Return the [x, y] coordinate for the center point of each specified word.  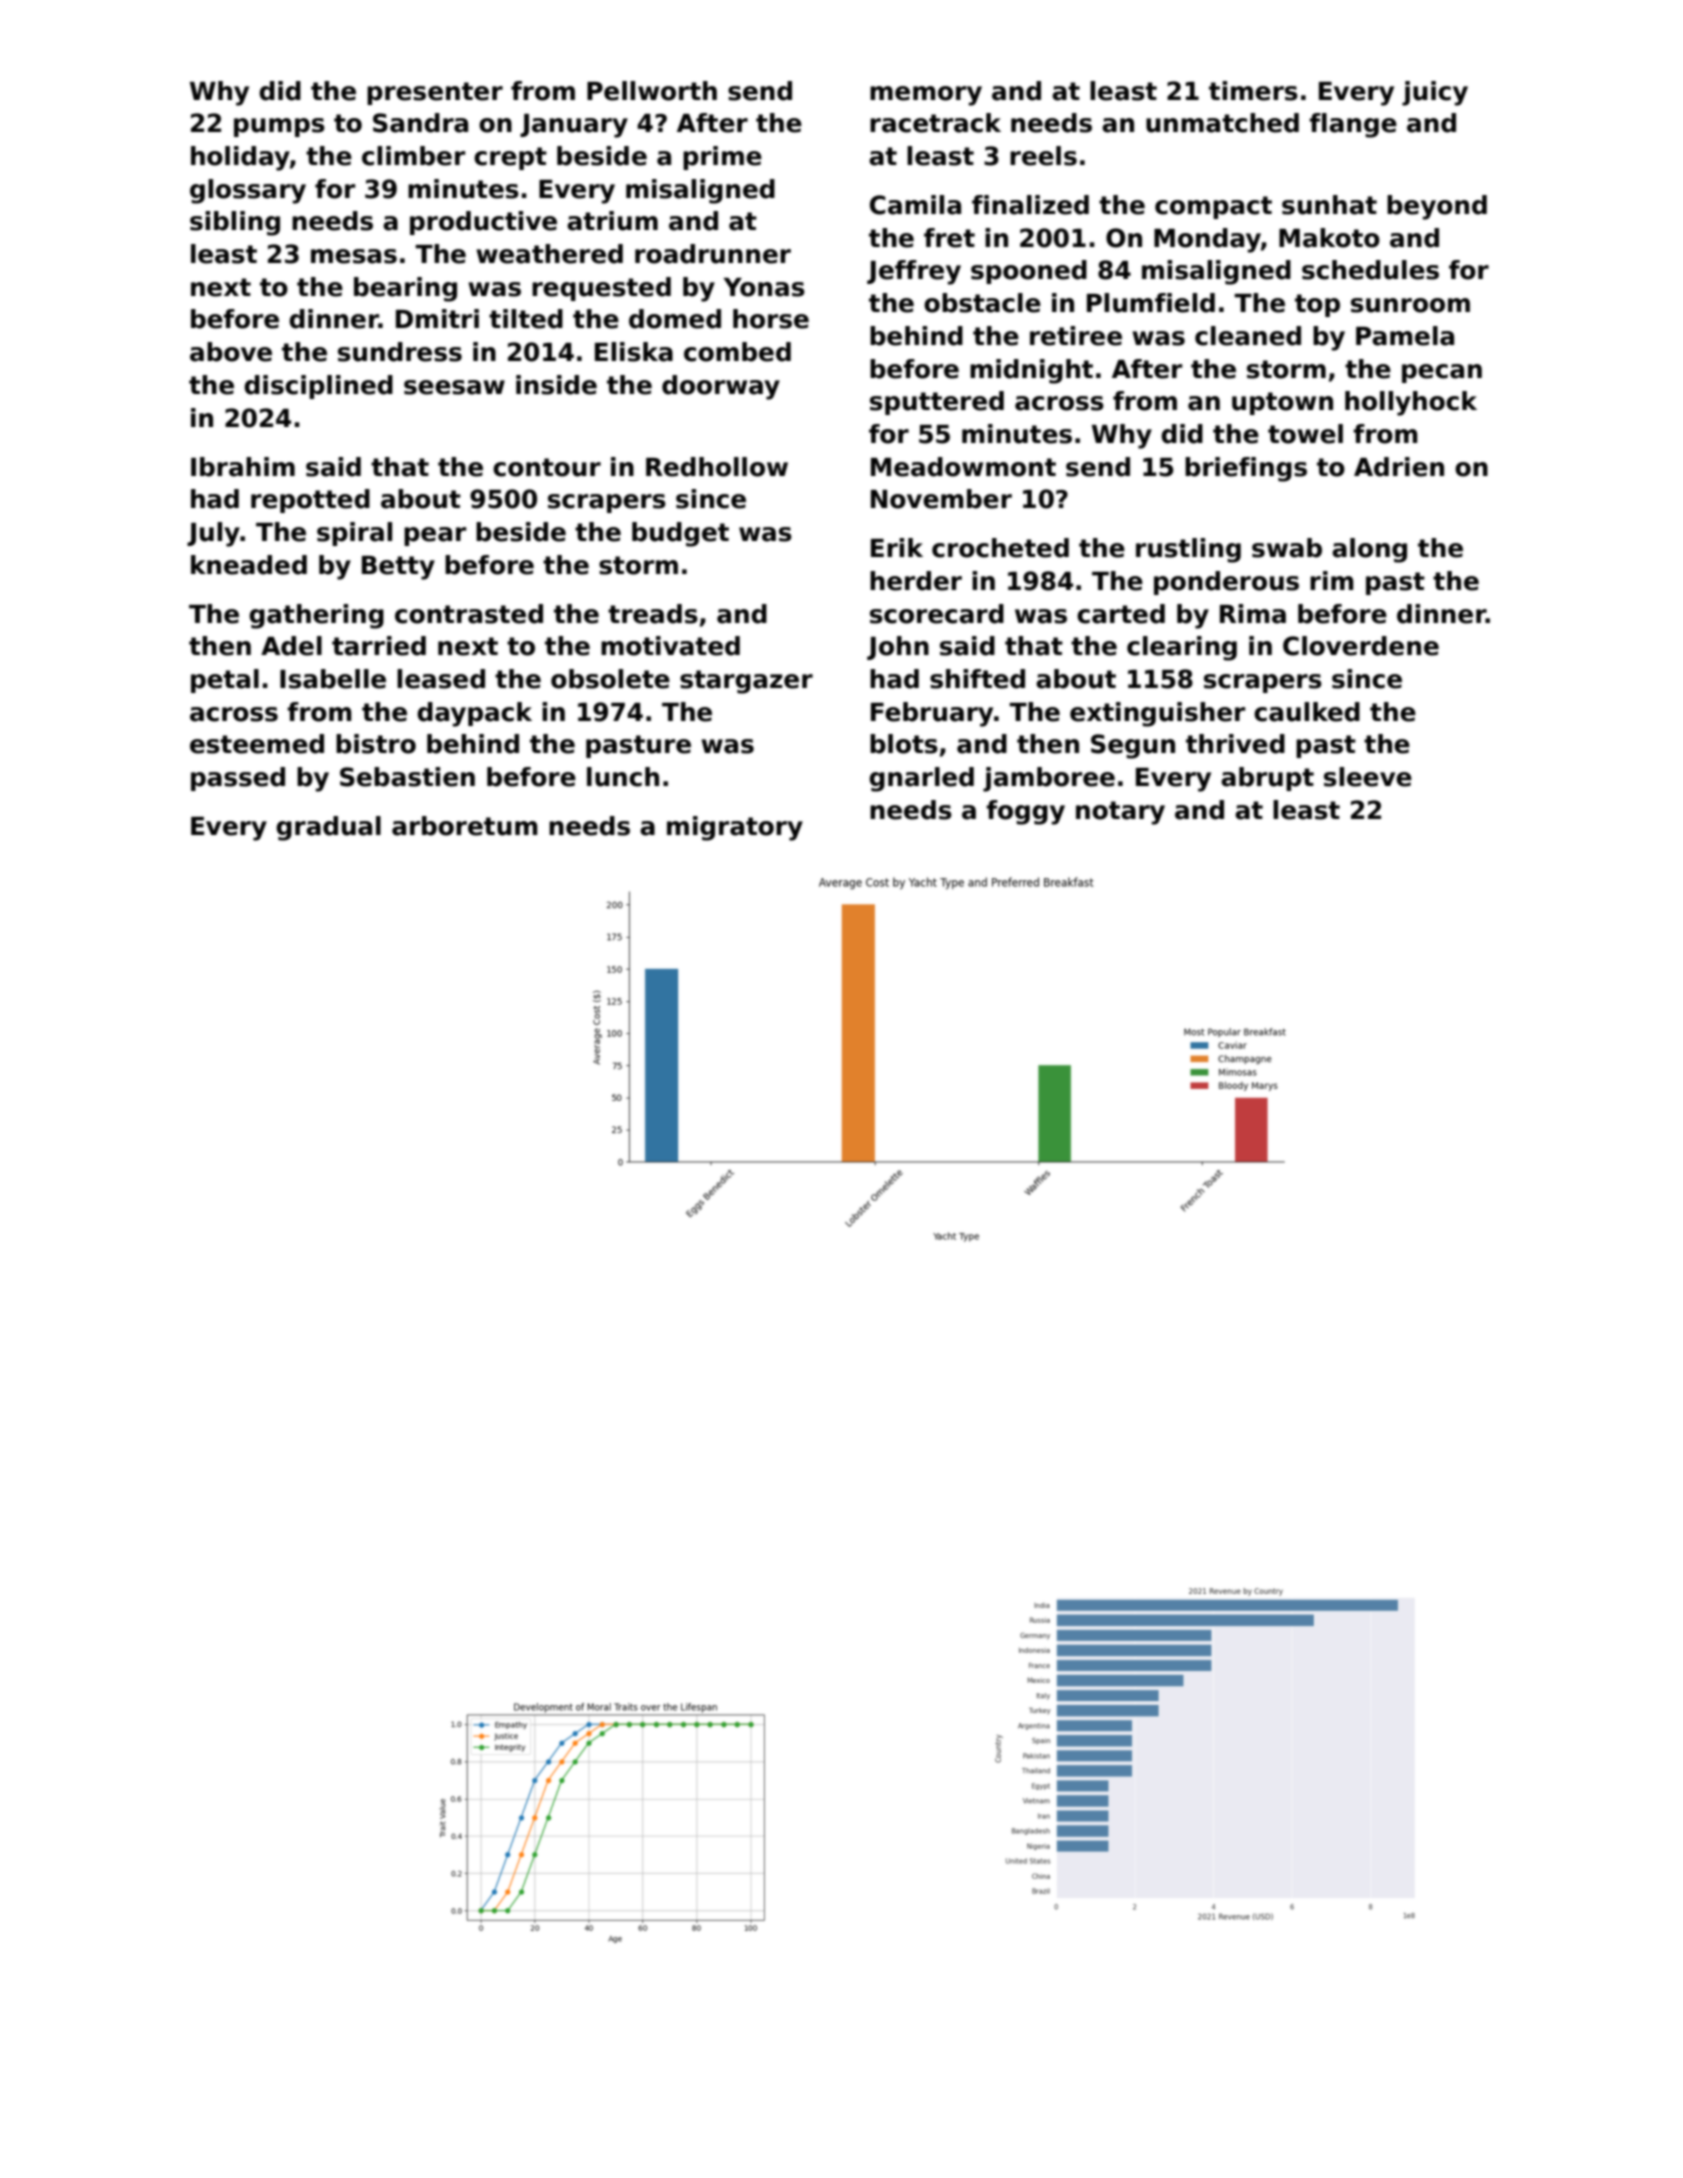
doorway [721, 387]
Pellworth [652, 91]
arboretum [465, 826]
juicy [1435, 93]
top [1317, 305]
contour [547, 467]
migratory [735, 828]
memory [926, 96]
